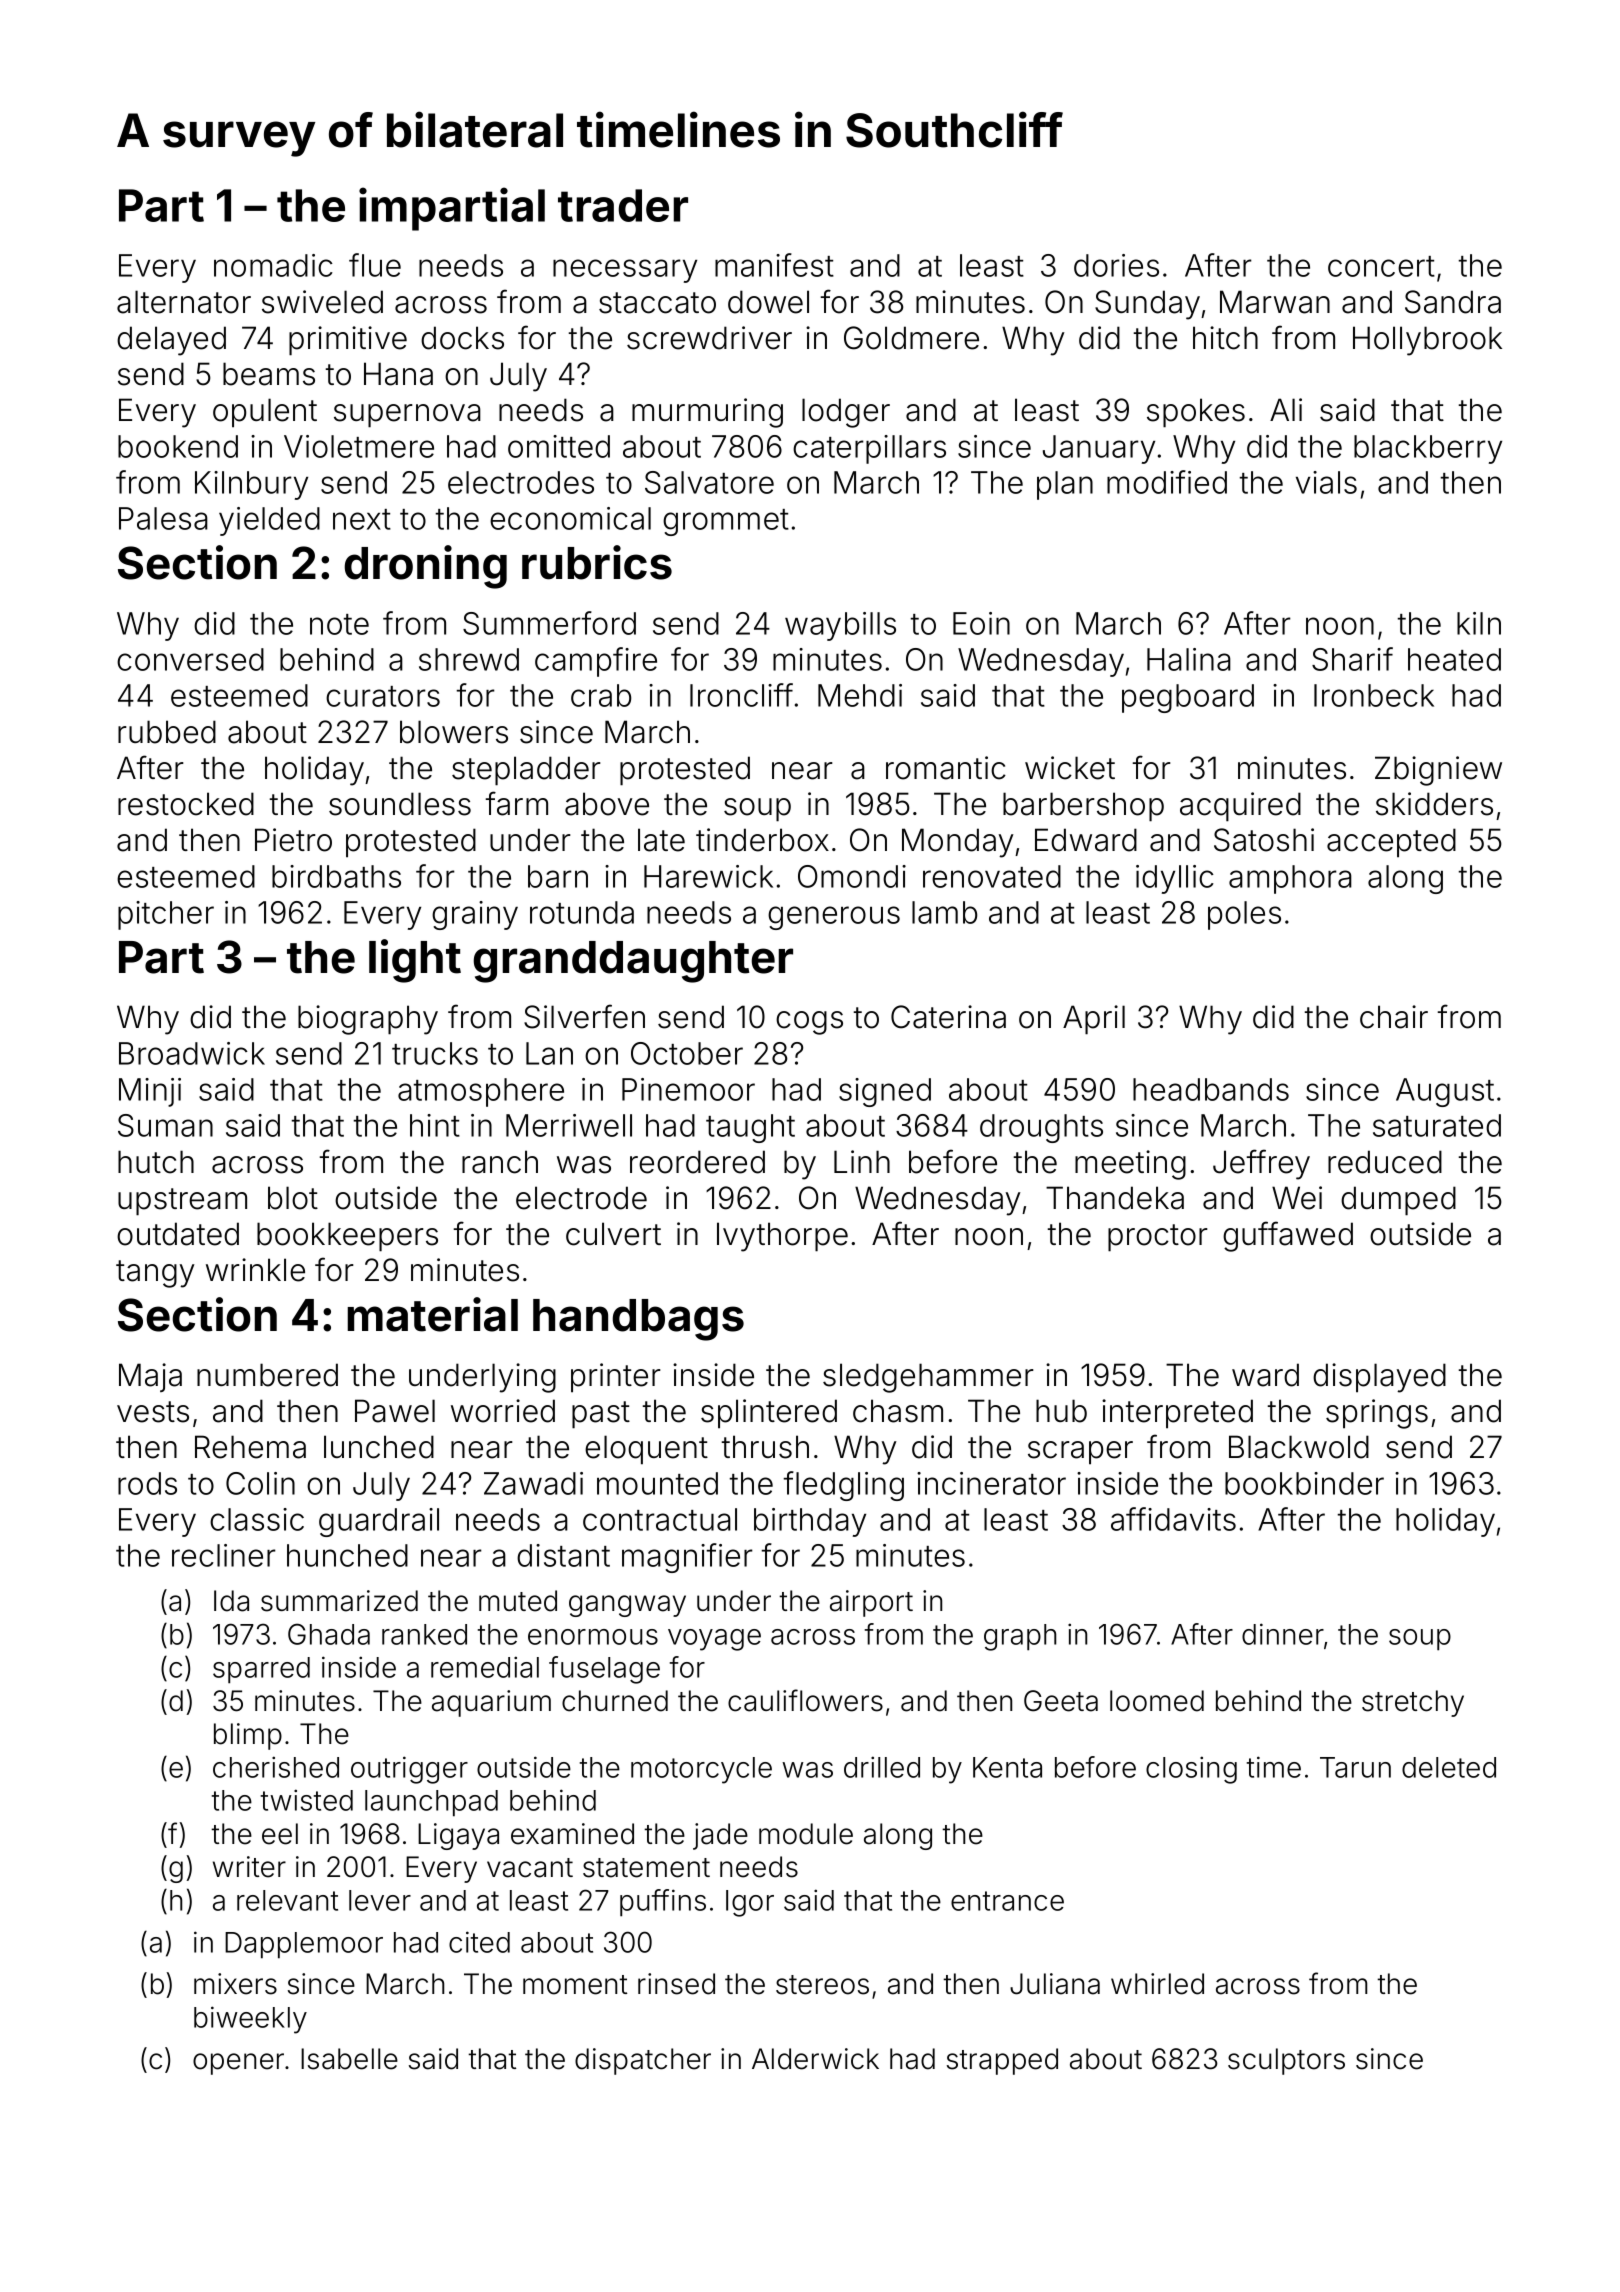 The image size is (1620, 2292). I want to click on Zbigniew, so click(1438, 771).
